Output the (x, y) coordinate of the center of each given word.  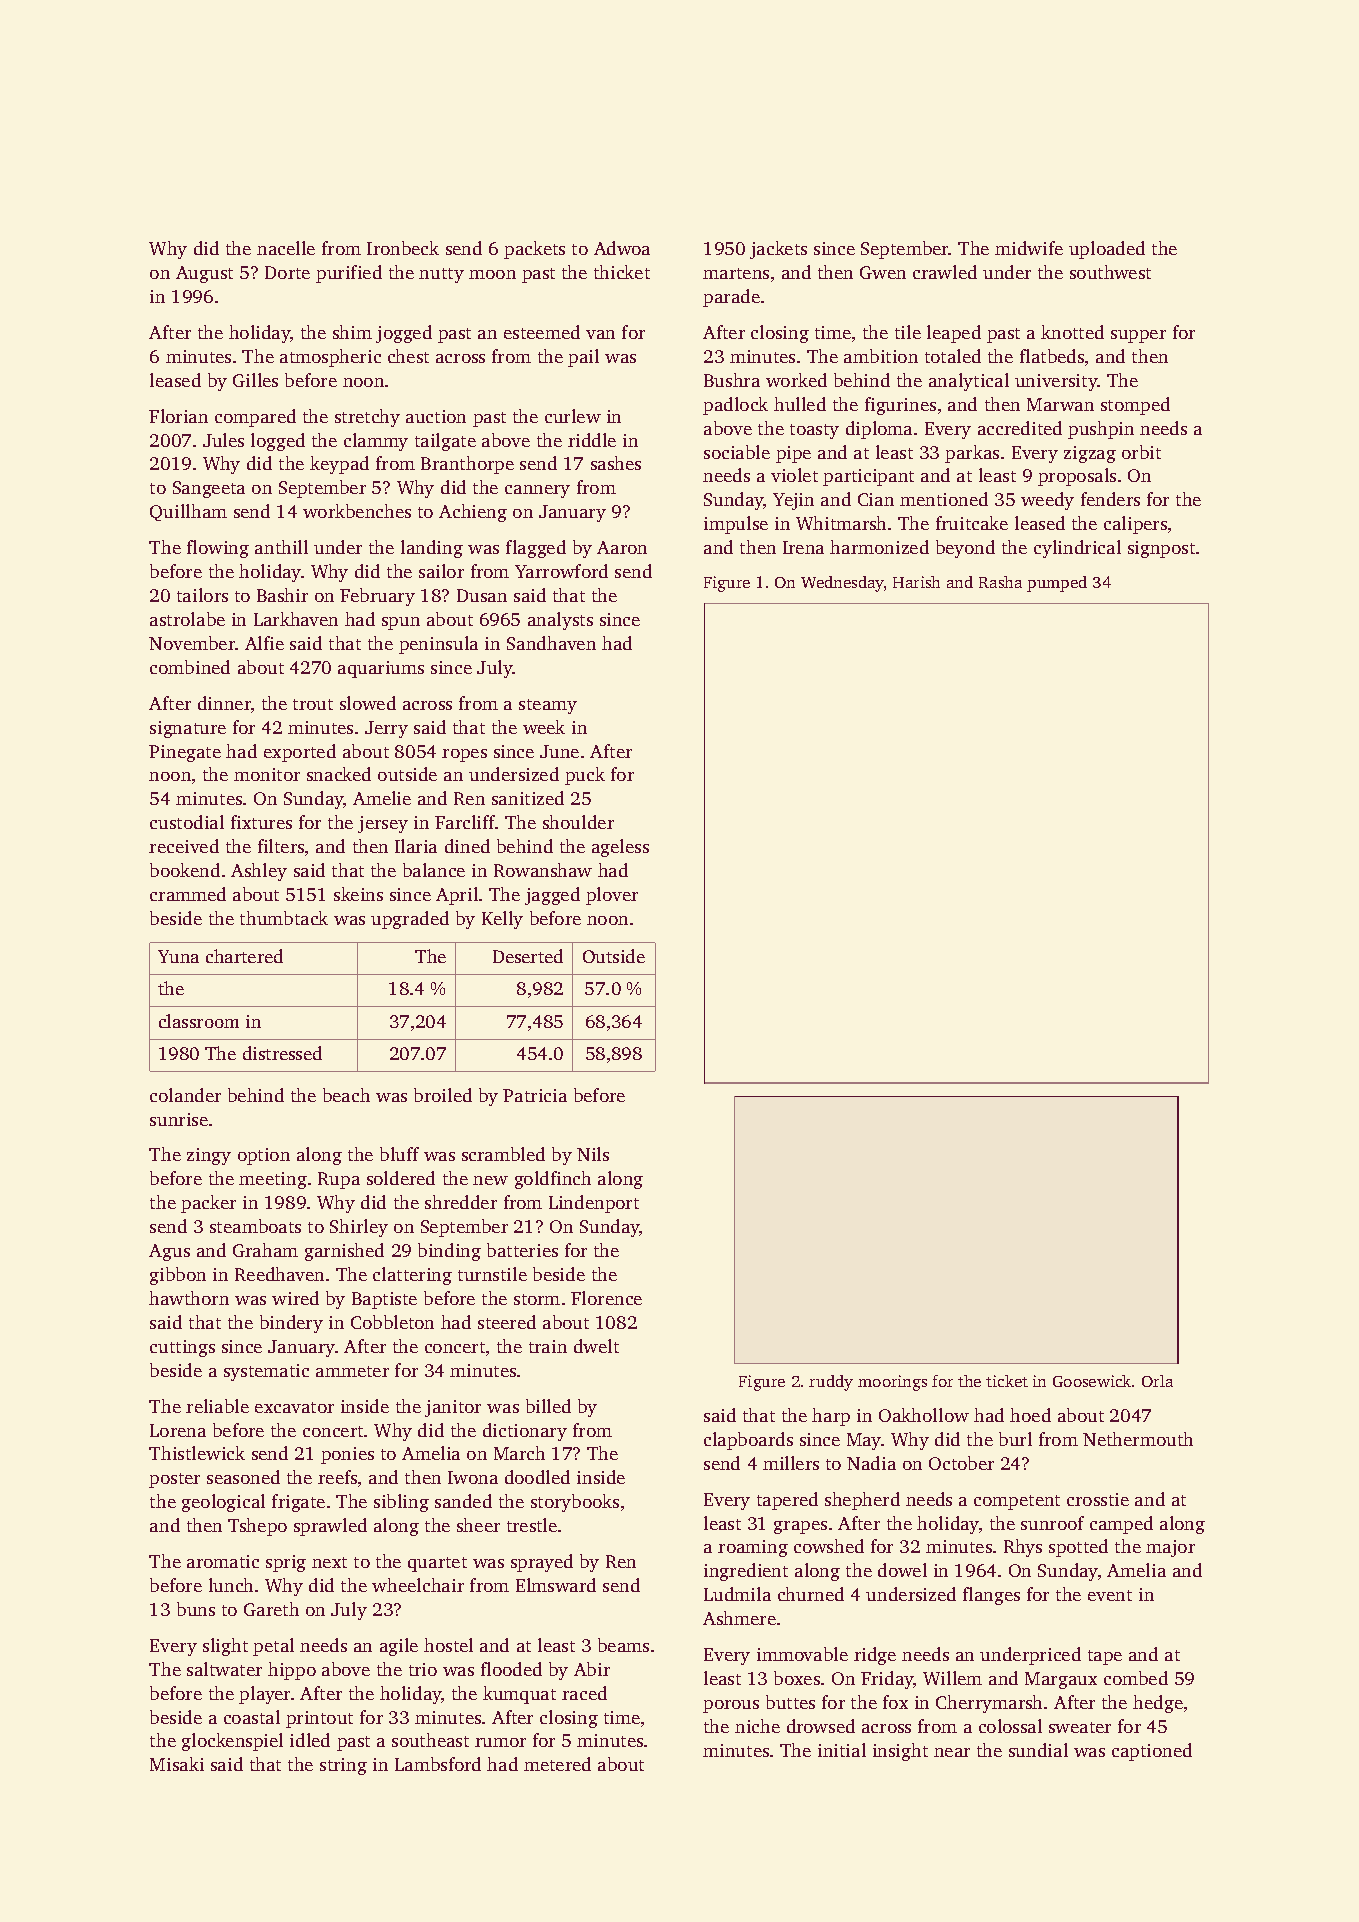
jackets (778, 250)
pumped (1057, 584)
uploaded (1107, 250)
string (343, 1766)
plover (612, 896)
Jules (223, 440)
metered (557, 1764)
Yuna (178, 956)
